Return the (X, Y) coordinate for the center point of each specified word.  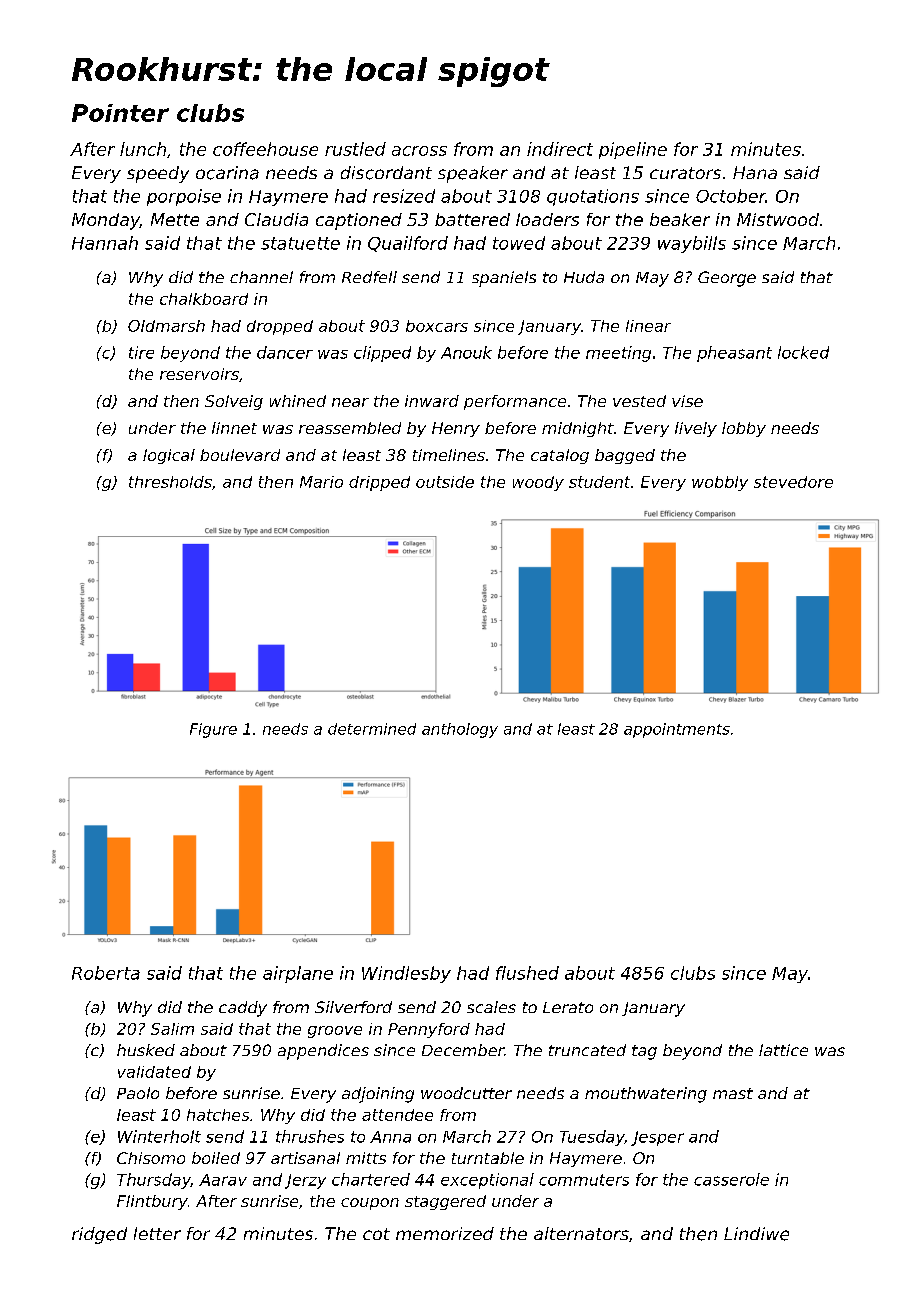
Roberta (106, 973)
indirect (560, 149)
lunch (143, 149)
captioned (359, 221)
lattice (783, 1050)
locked (803, 352)
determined (372, 729)
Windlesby (406, 974)
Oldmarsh (166, 326)
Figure (213, 730)
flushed (527, 973)
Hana (755, 172)
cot (376, 1234)
